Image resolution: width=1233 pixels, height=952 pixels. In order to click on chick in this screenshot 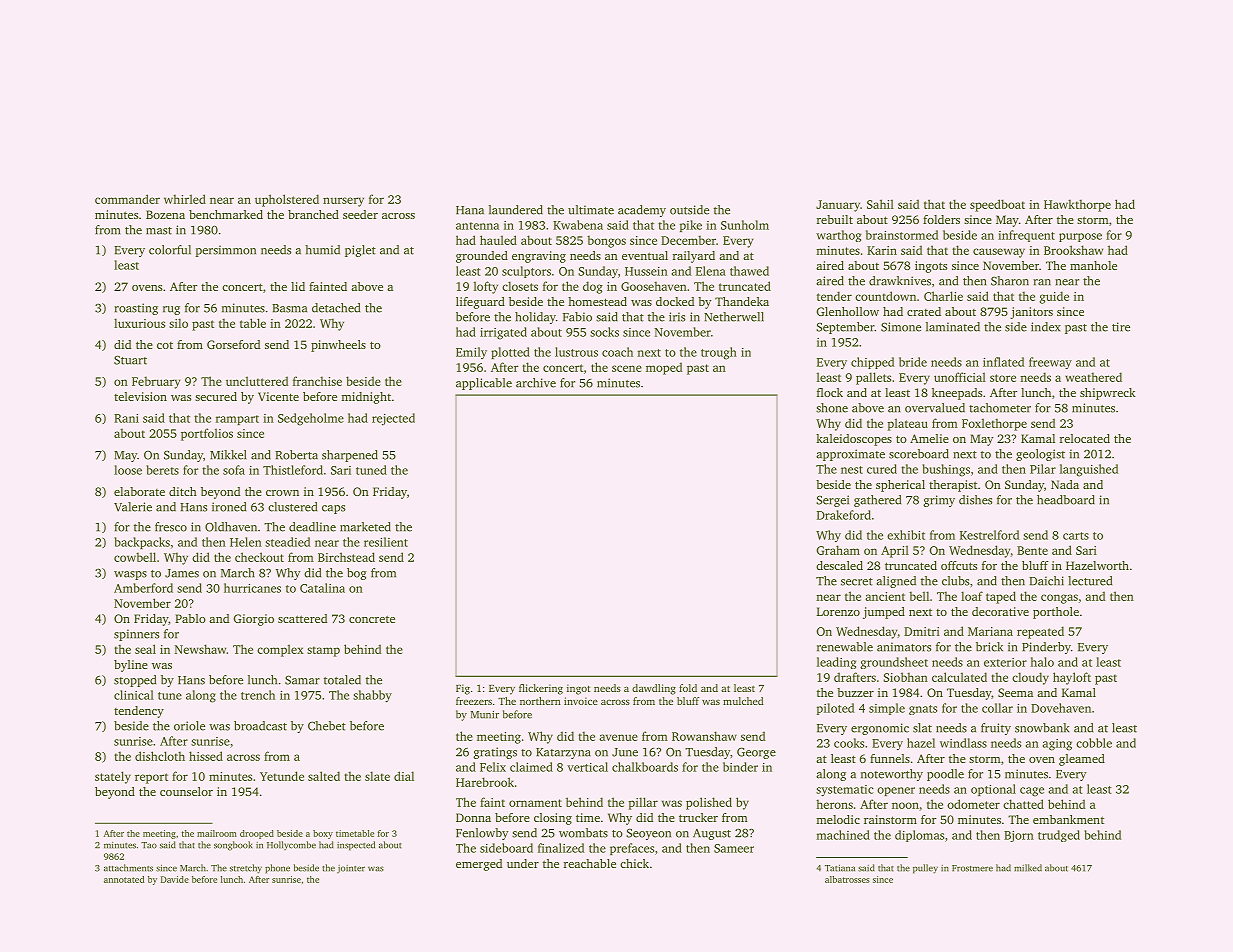, I will do `click(634, 863)`.
